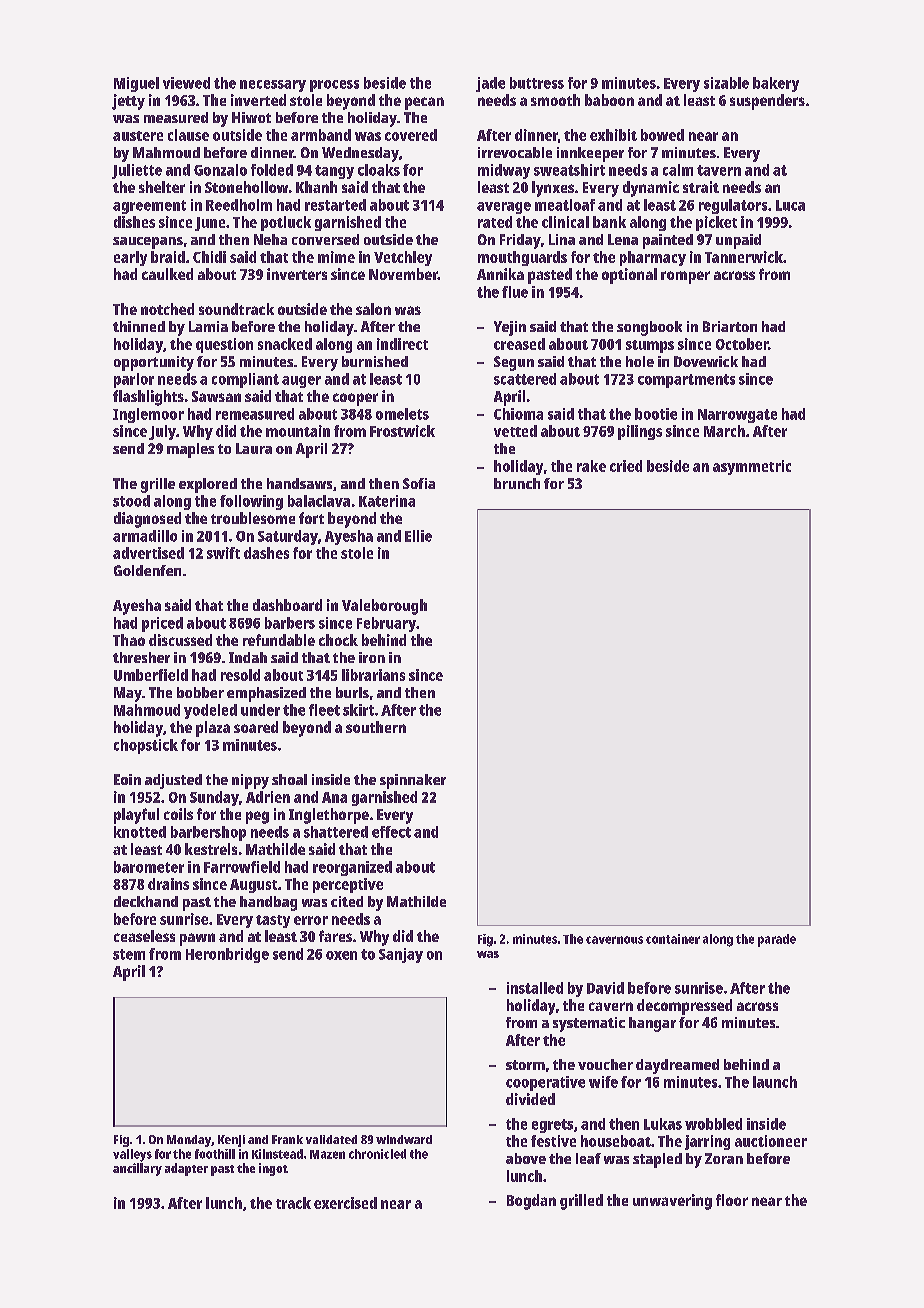 The height and width of the document is (1308, 924). Describe the element at coordinates (517, 483) in the document. I see `brunch` at that location.
